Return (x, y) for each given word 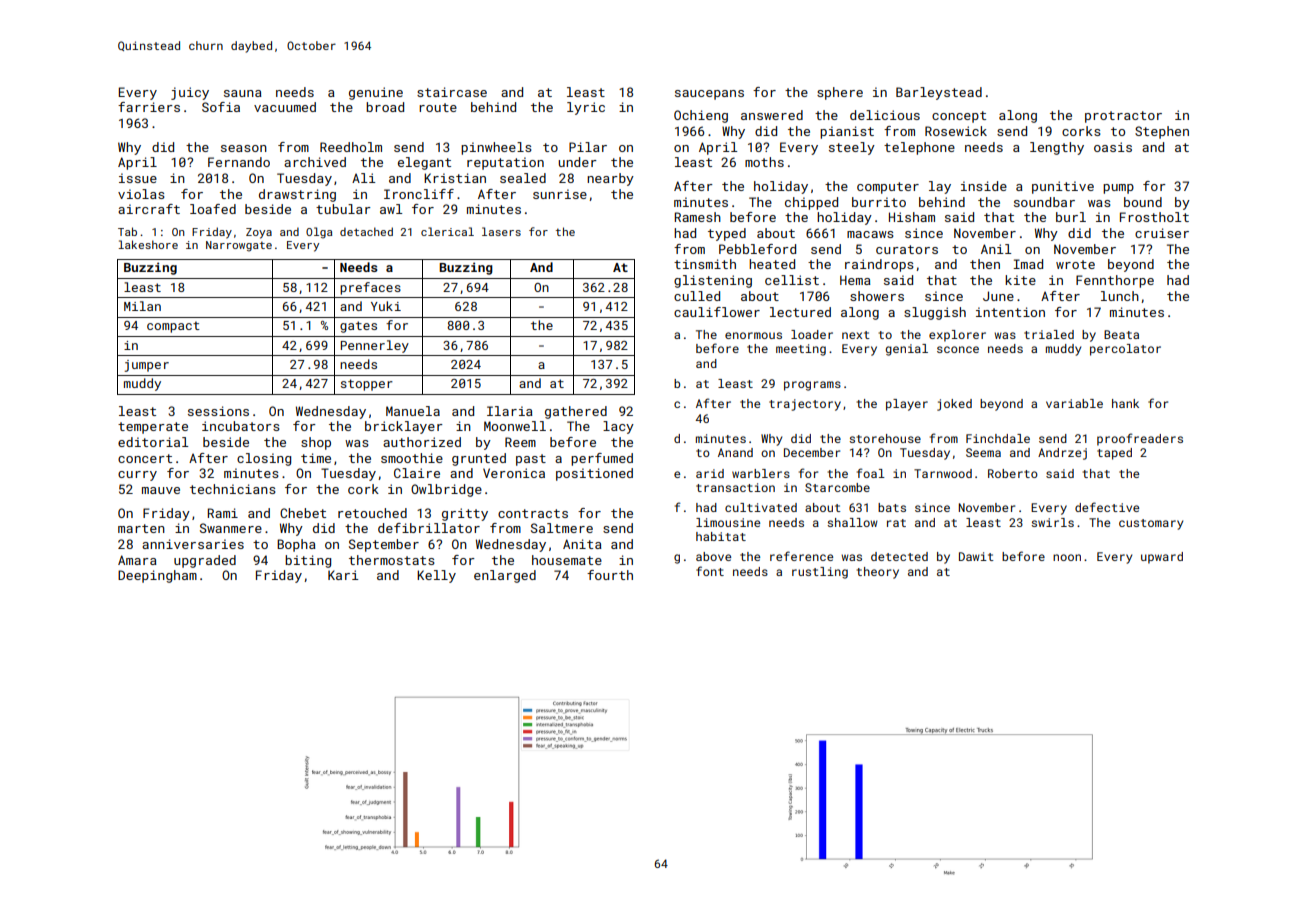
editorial (153, 442)
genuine (376, 93)
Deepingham (157, 576)
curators (907, 249)
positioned (594, 474)
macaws (870, 234)
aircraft (149, 209)
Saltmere (562, 528)
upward (1162, 558)
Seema (983, 452)
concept (959, 117)
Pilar (588, 147)
